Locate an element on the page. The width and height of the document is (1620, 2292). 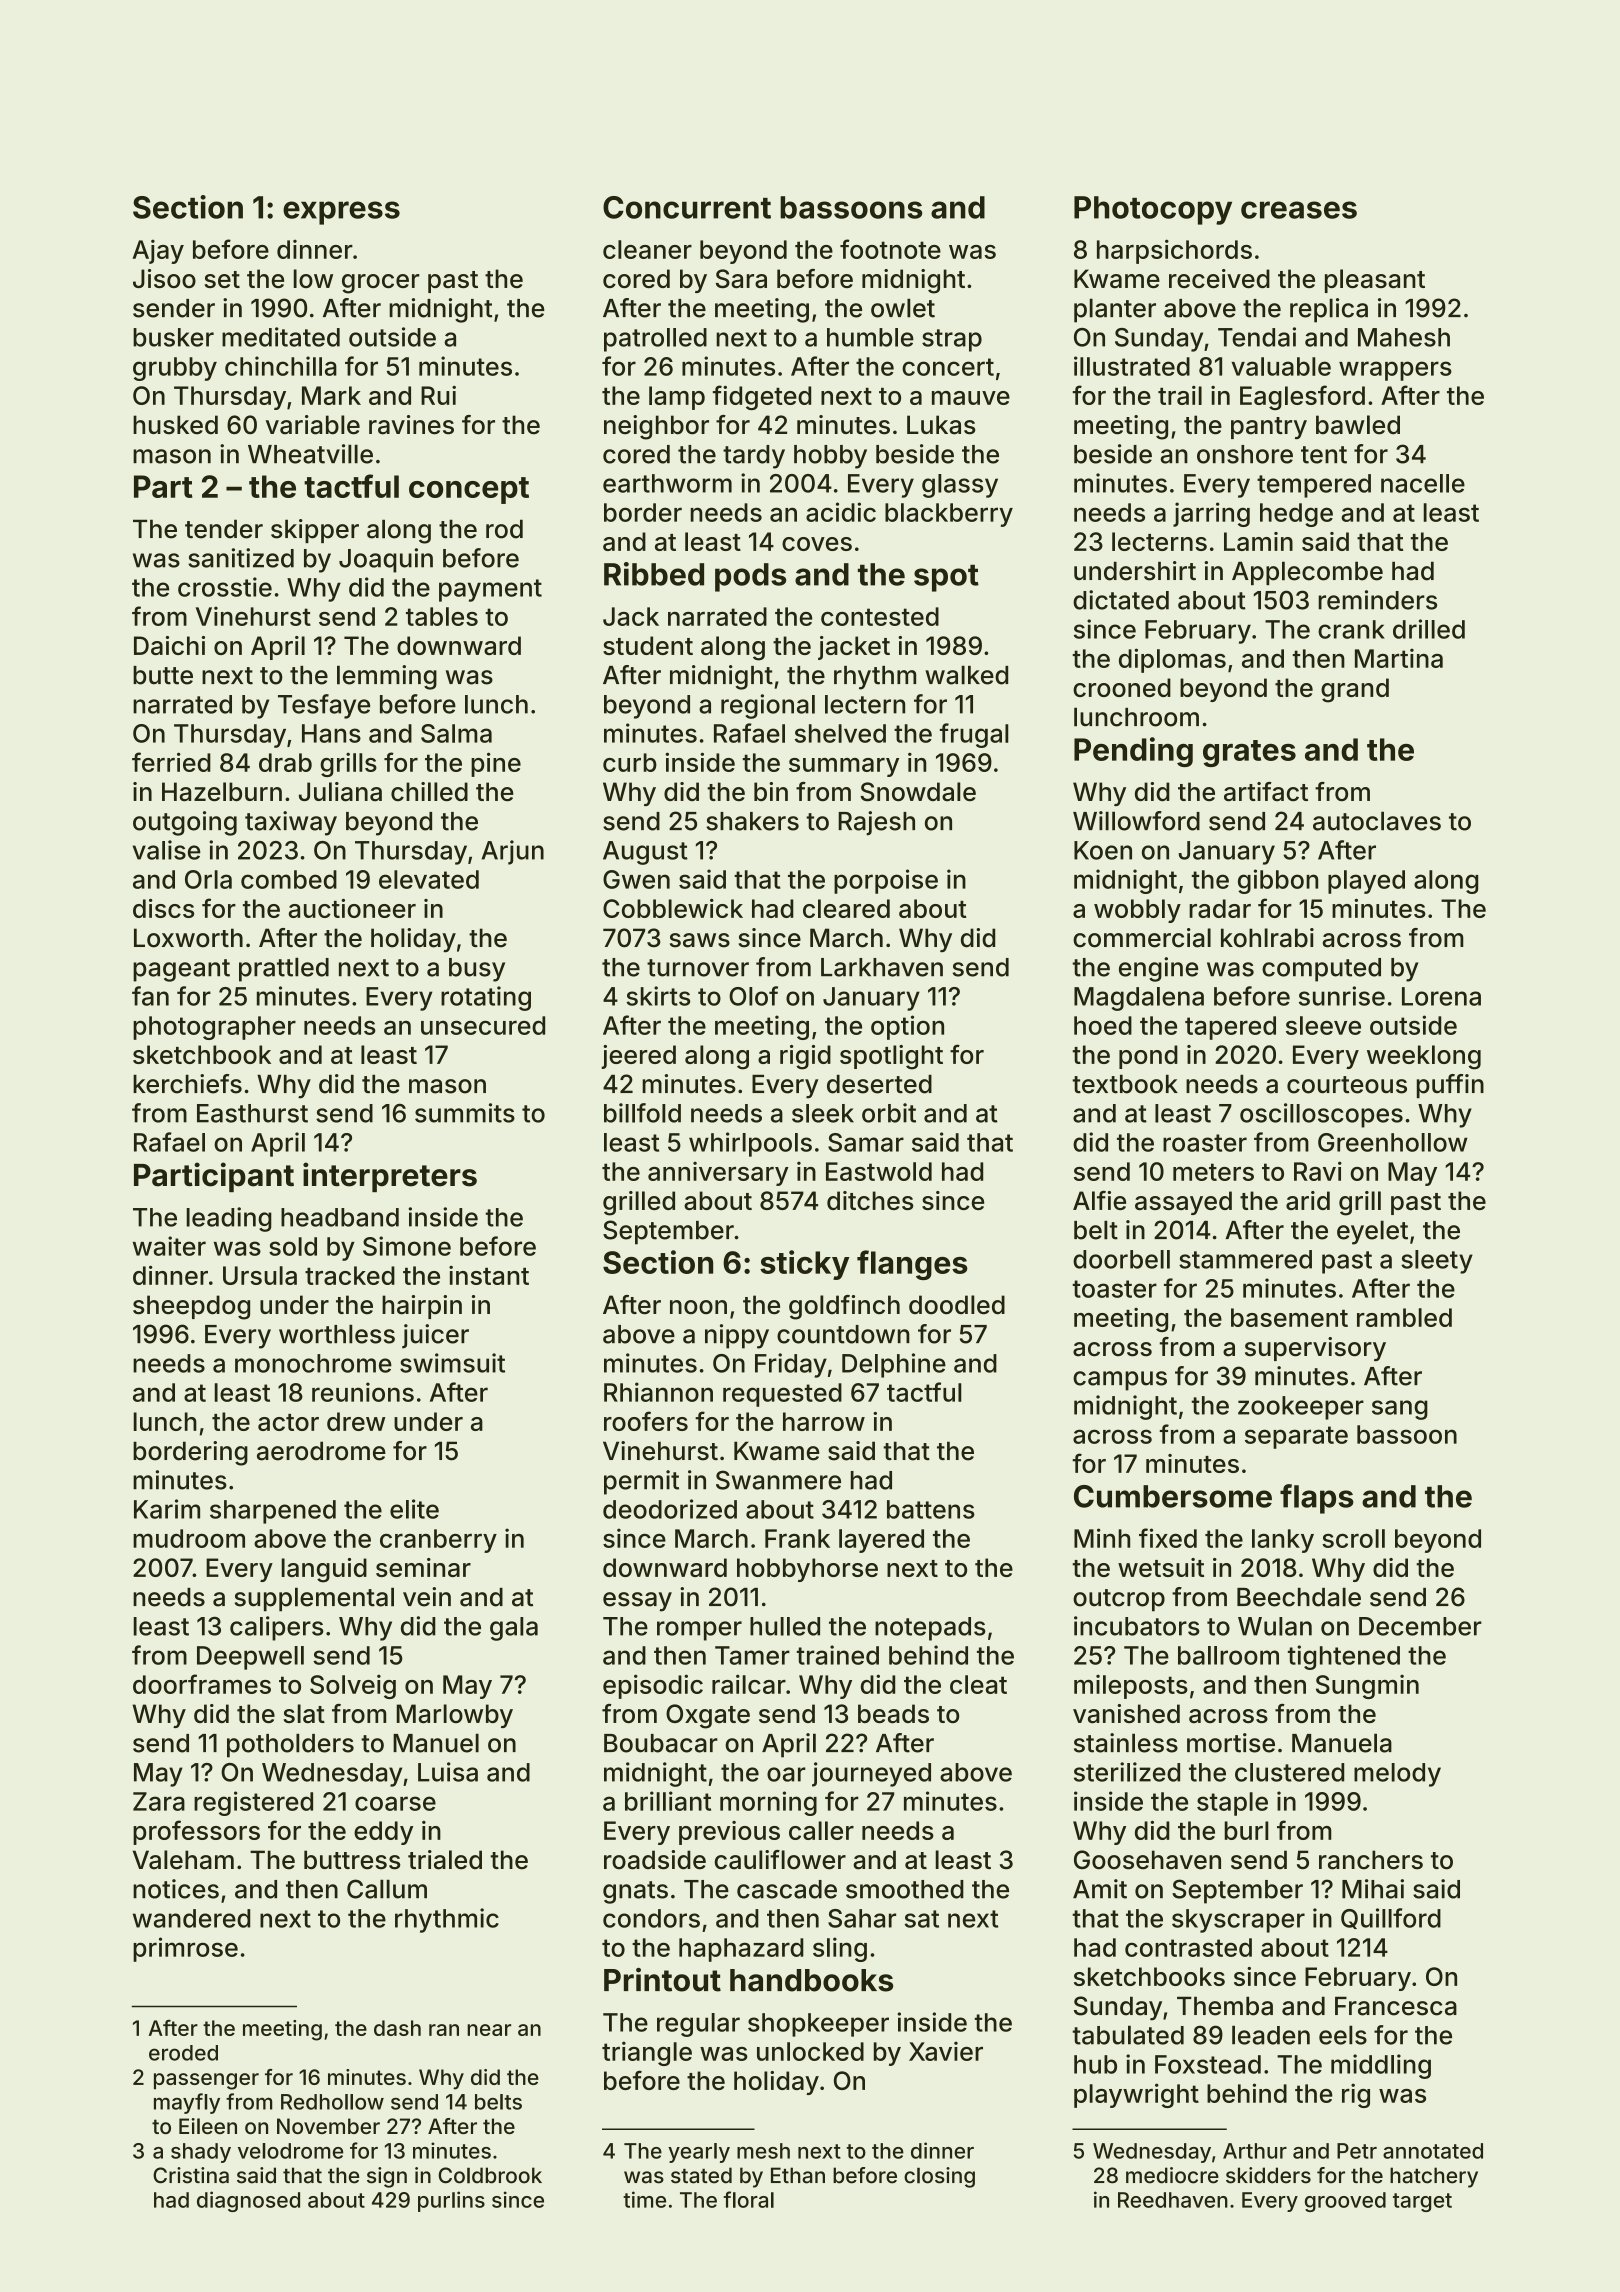
fan is located at coordinates (150, 996).
